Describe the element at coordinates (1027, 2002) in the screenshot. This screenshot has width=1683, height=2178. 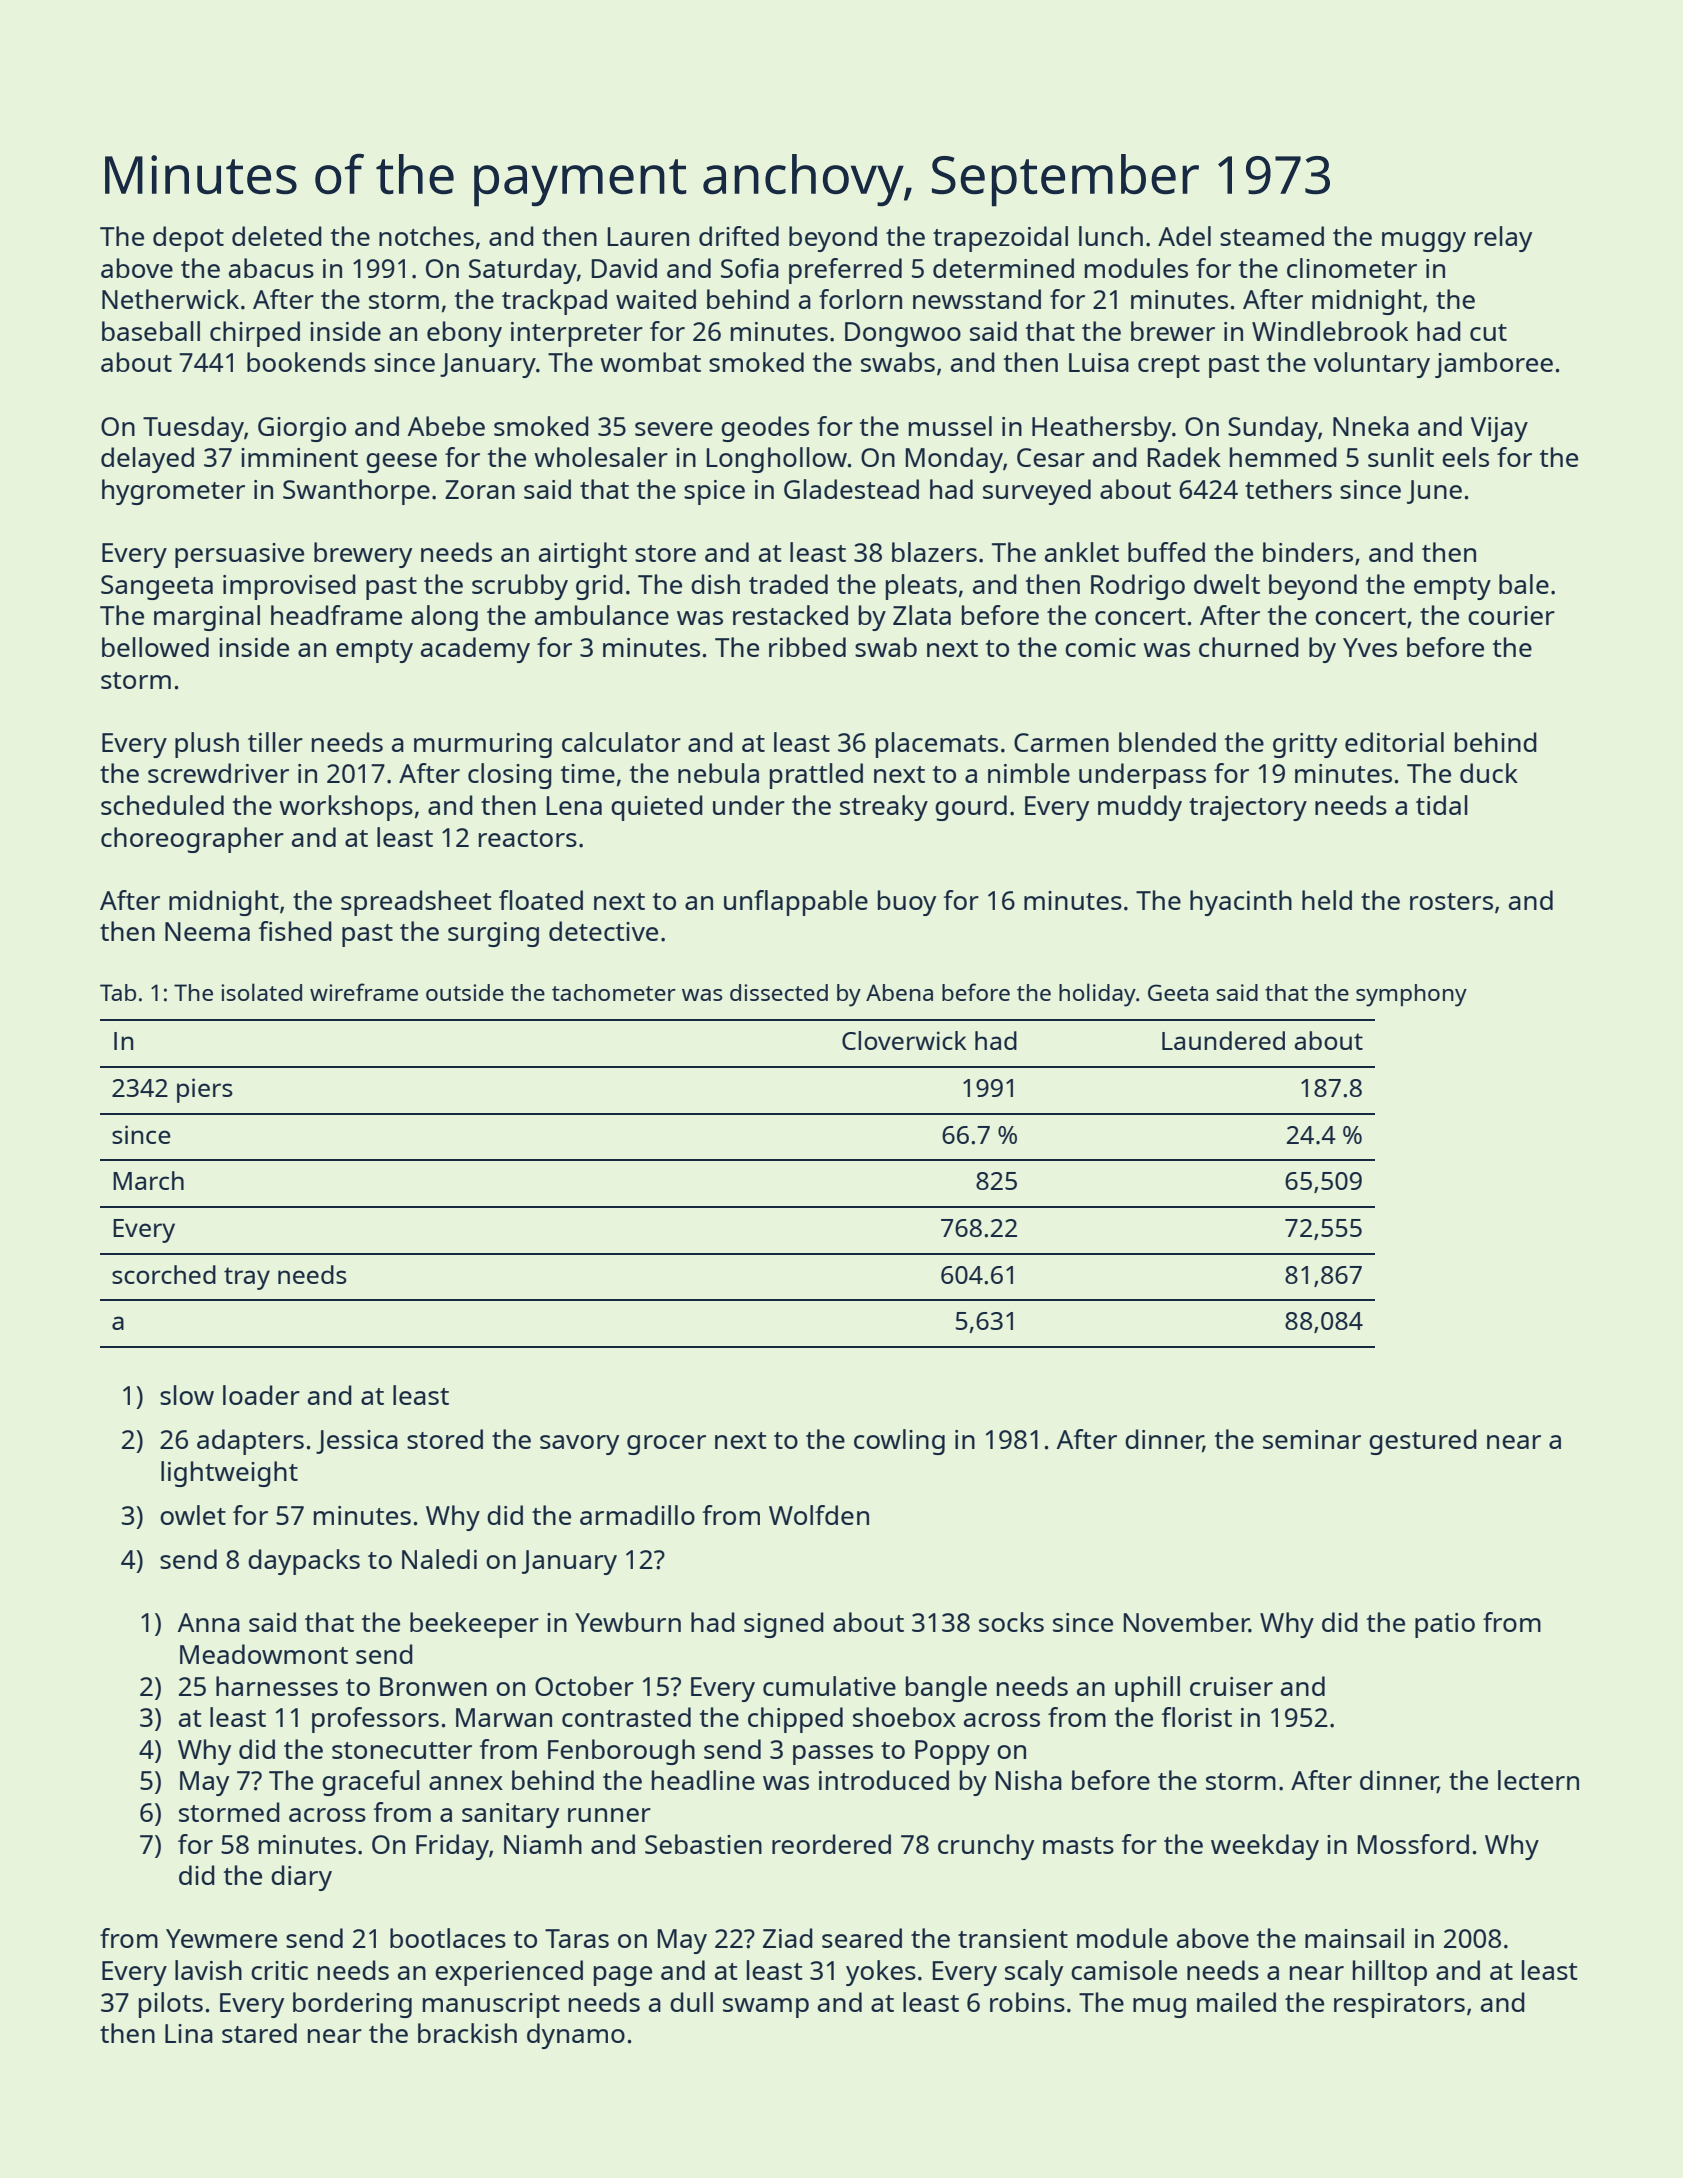
I see `robins` at that location.
